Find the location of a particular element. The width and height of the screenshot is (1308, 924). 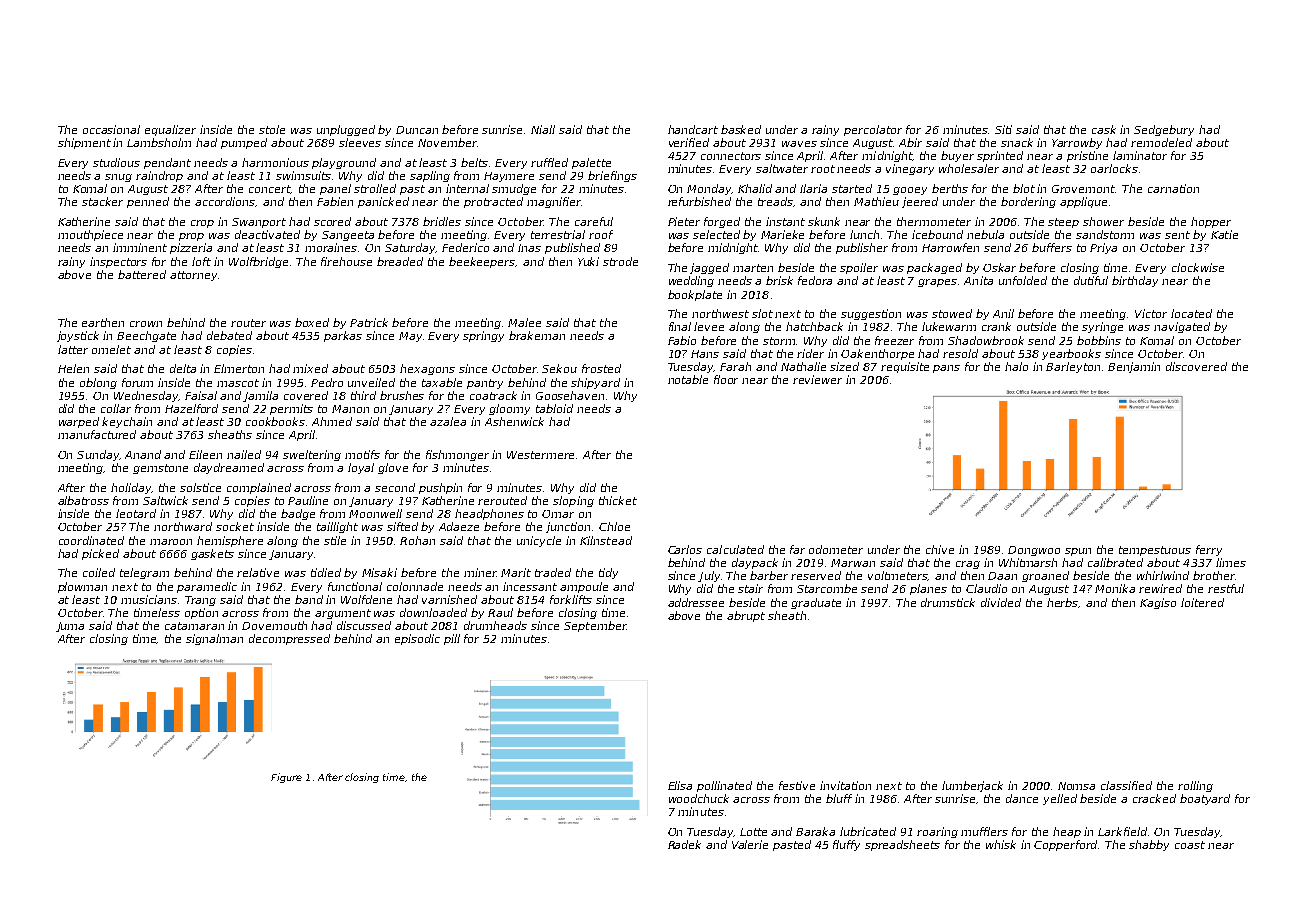

telegram is located at coordinates (144, 573).
